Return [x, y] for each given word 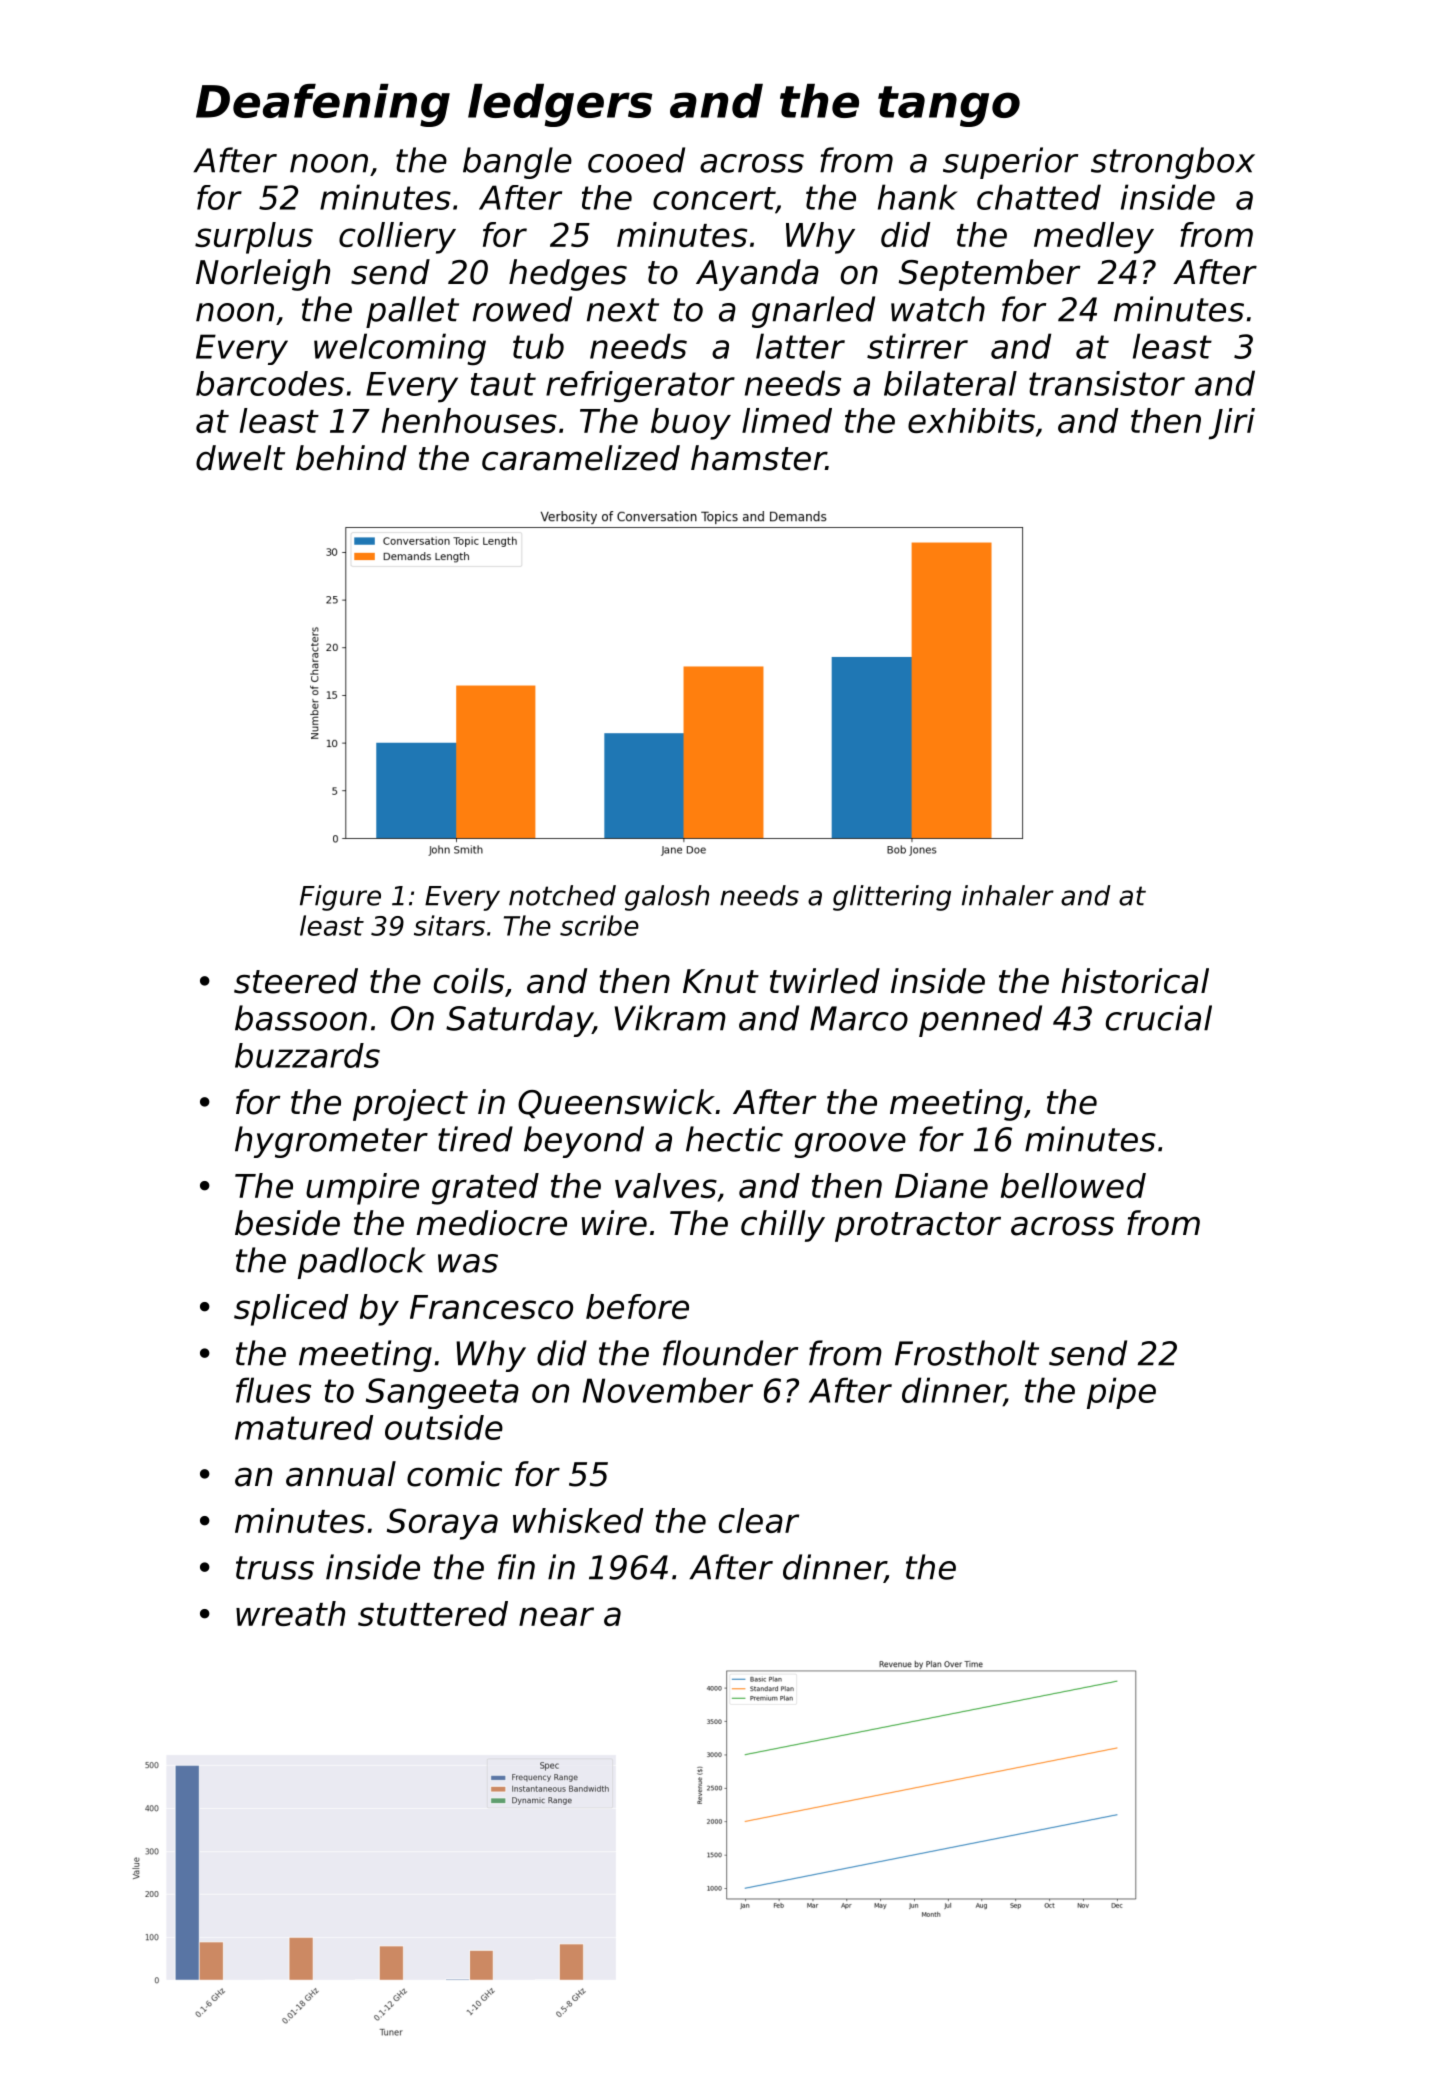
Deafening [323, 105]
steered [296, 981]
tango [949, 106]
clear [759, 1520]
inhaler [1008, 895]
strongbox [1173, 163]
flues [273, 1390]
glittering [892, 898]
